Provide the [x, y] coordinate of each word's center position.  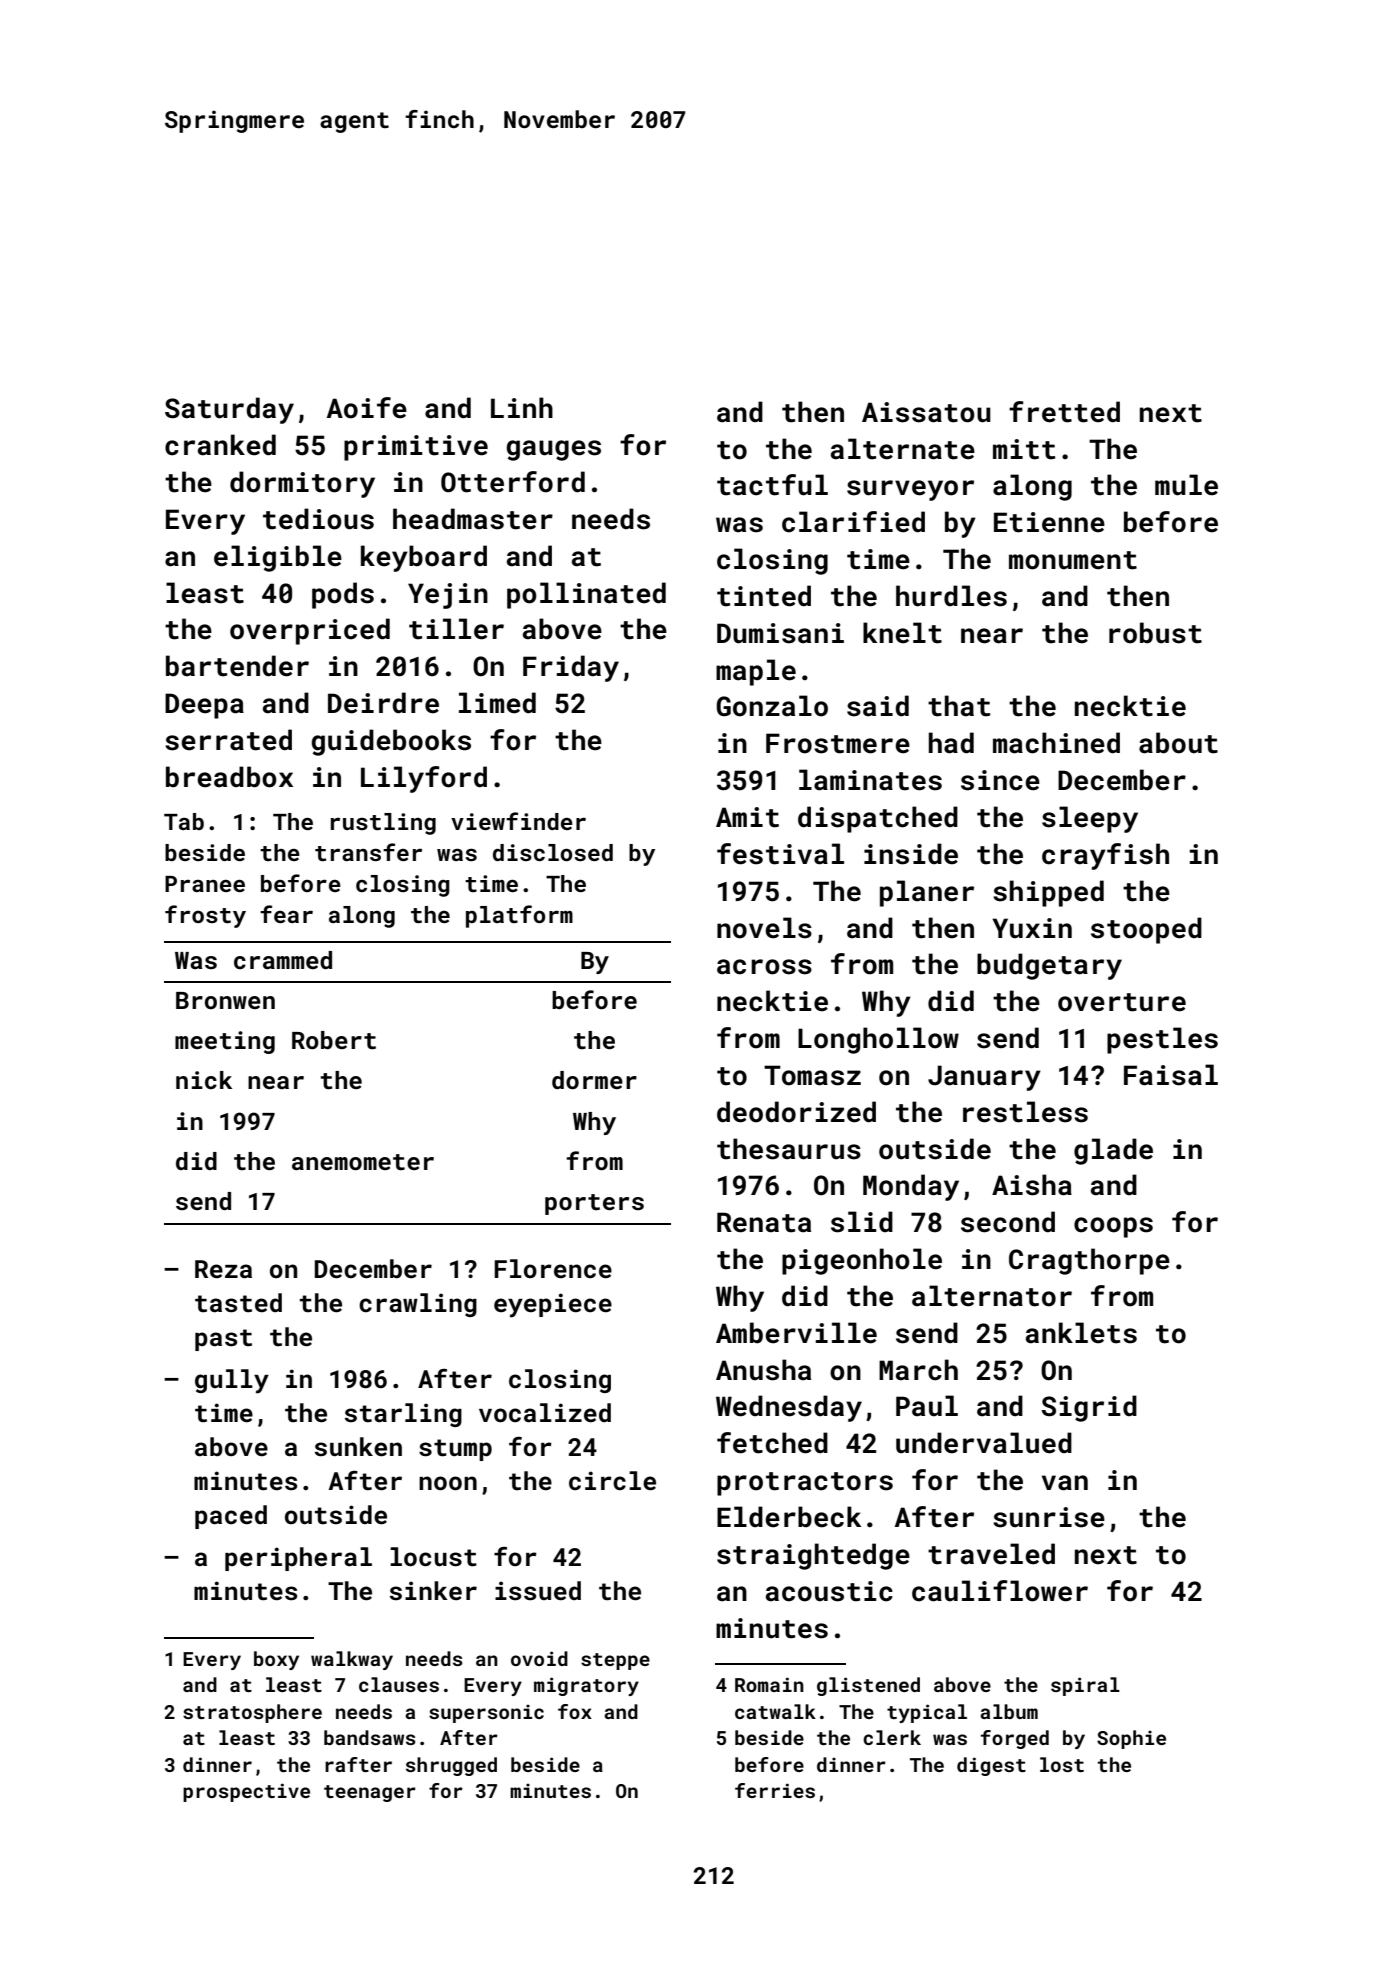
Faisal [1171, 1075]
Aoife [367, 408]
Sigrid [1089, 1408]
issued [538, 1591]
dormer [594, 1080]
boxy [276, 1660]
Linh [522, 407]
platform [519, 916]
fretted [1064, 412]
